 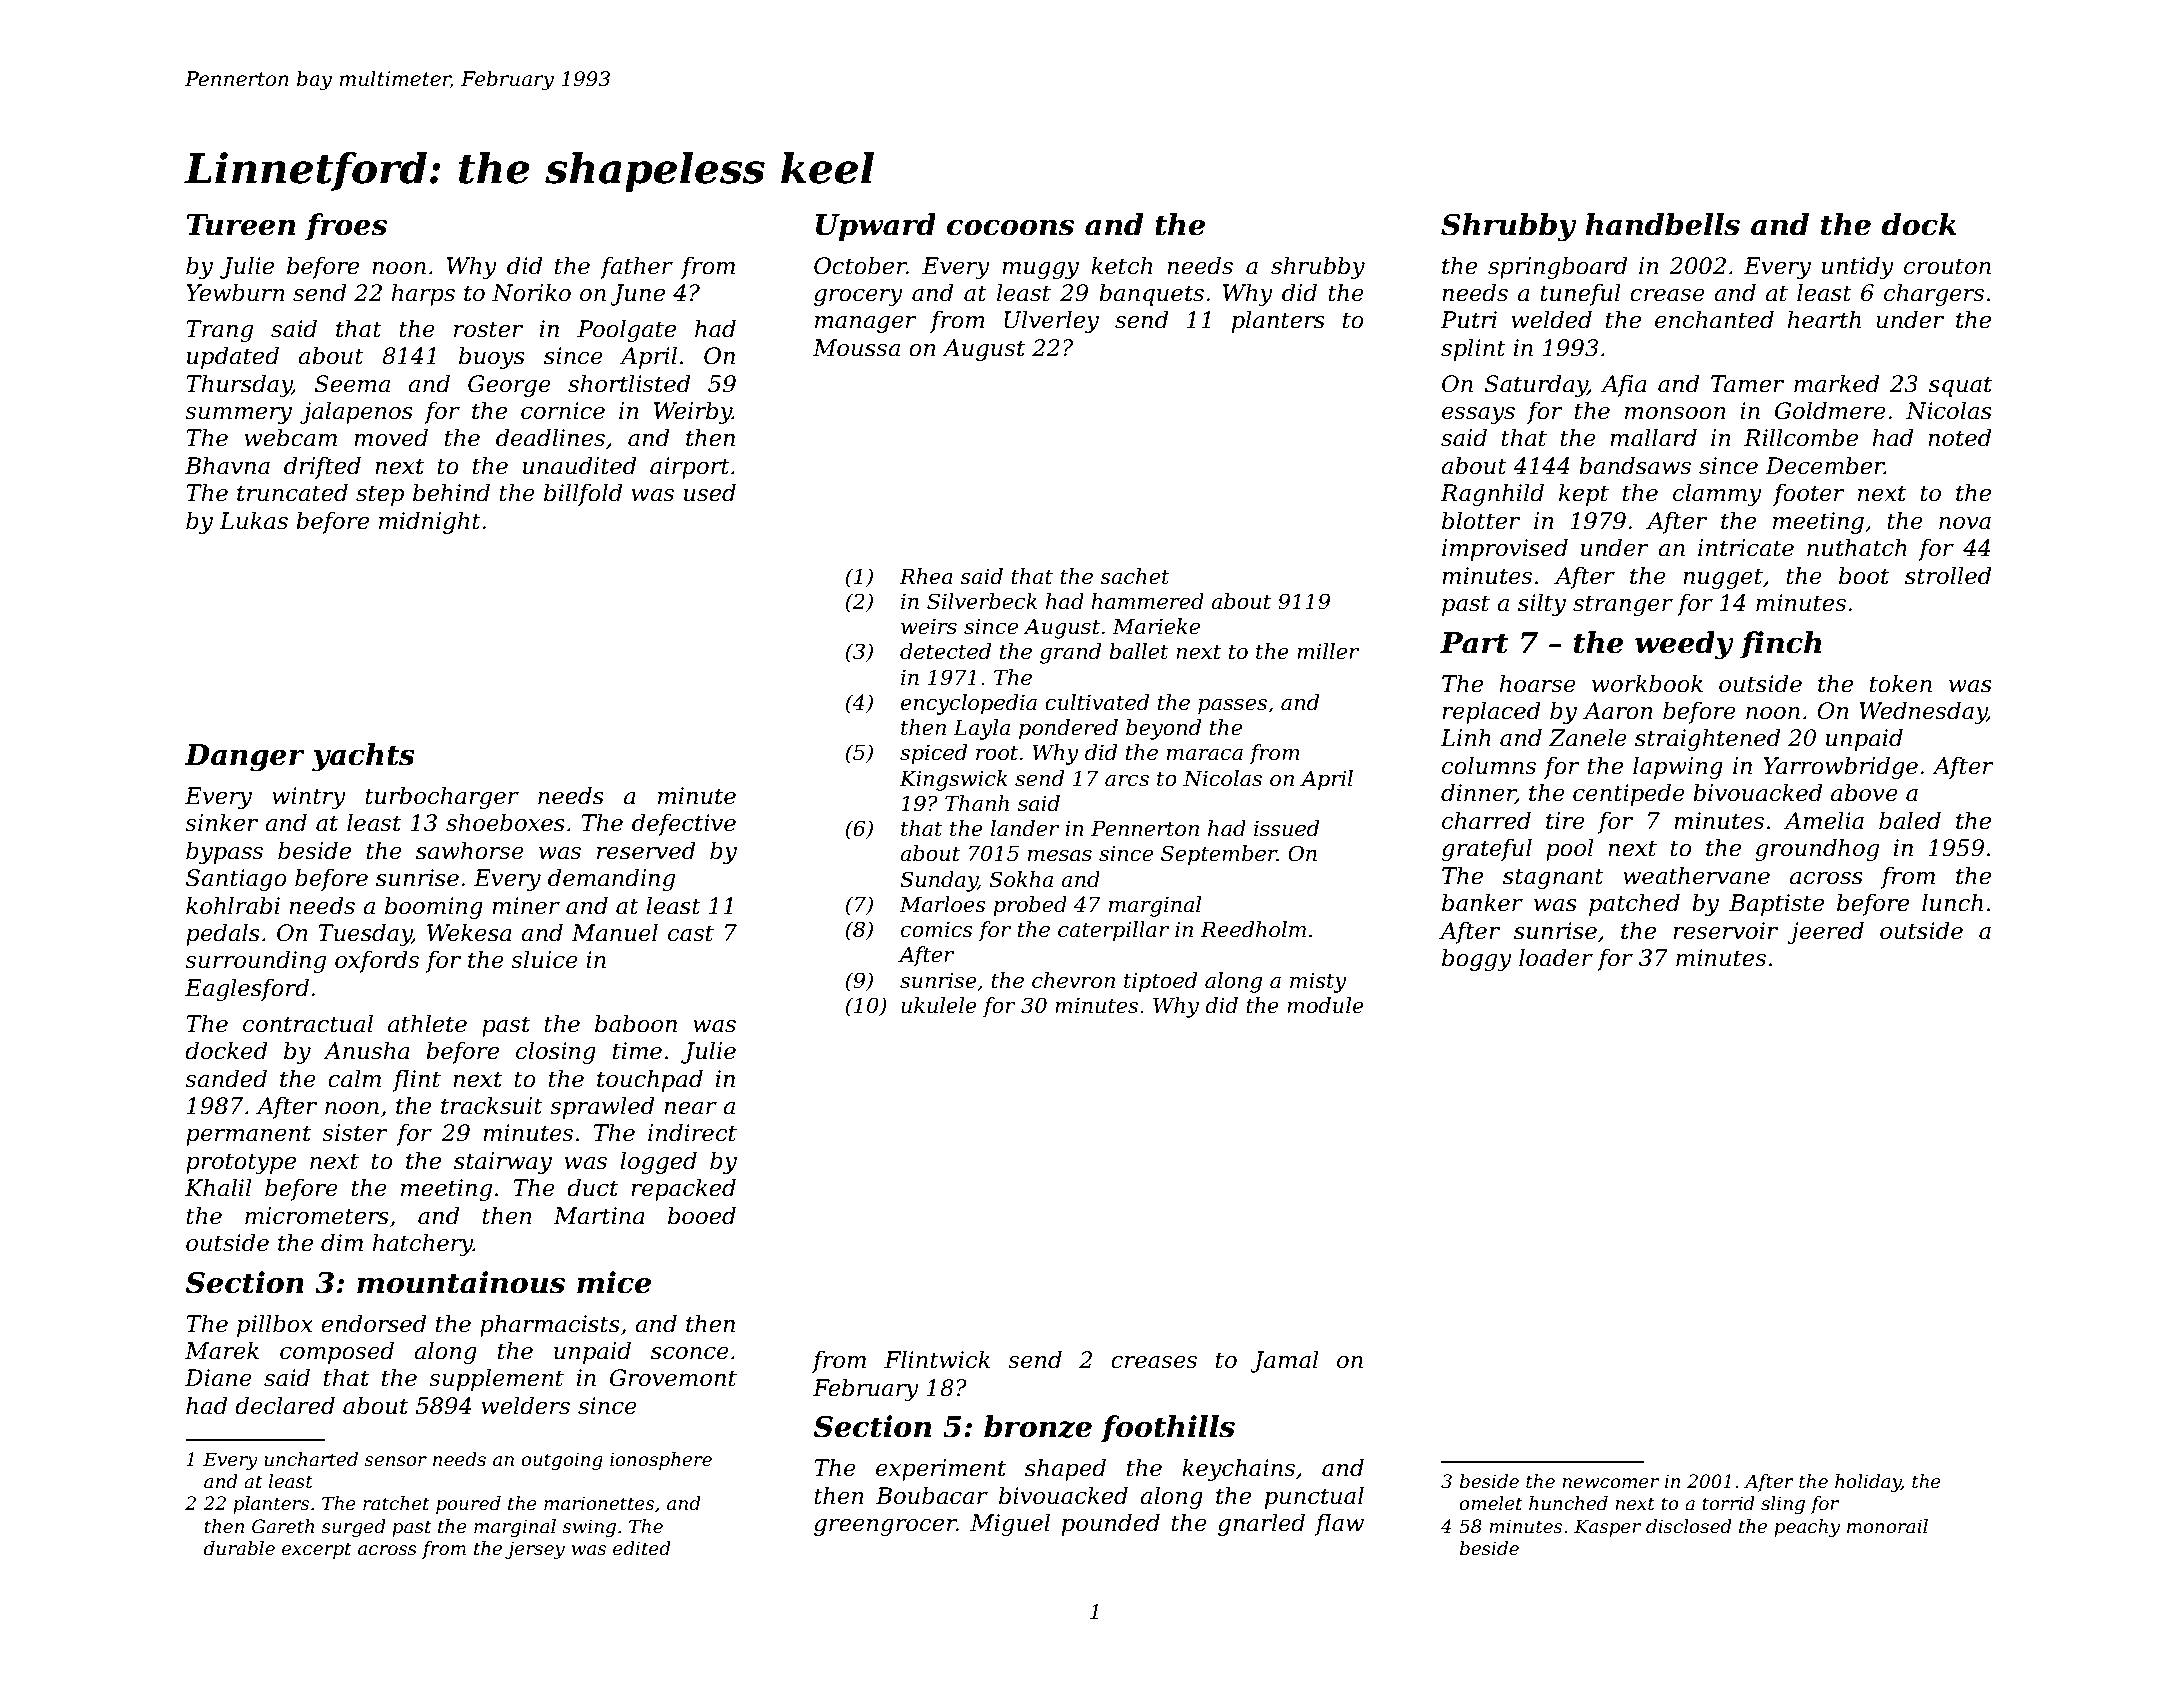 I want to click on Lukas, so click(x=253, y=520).
